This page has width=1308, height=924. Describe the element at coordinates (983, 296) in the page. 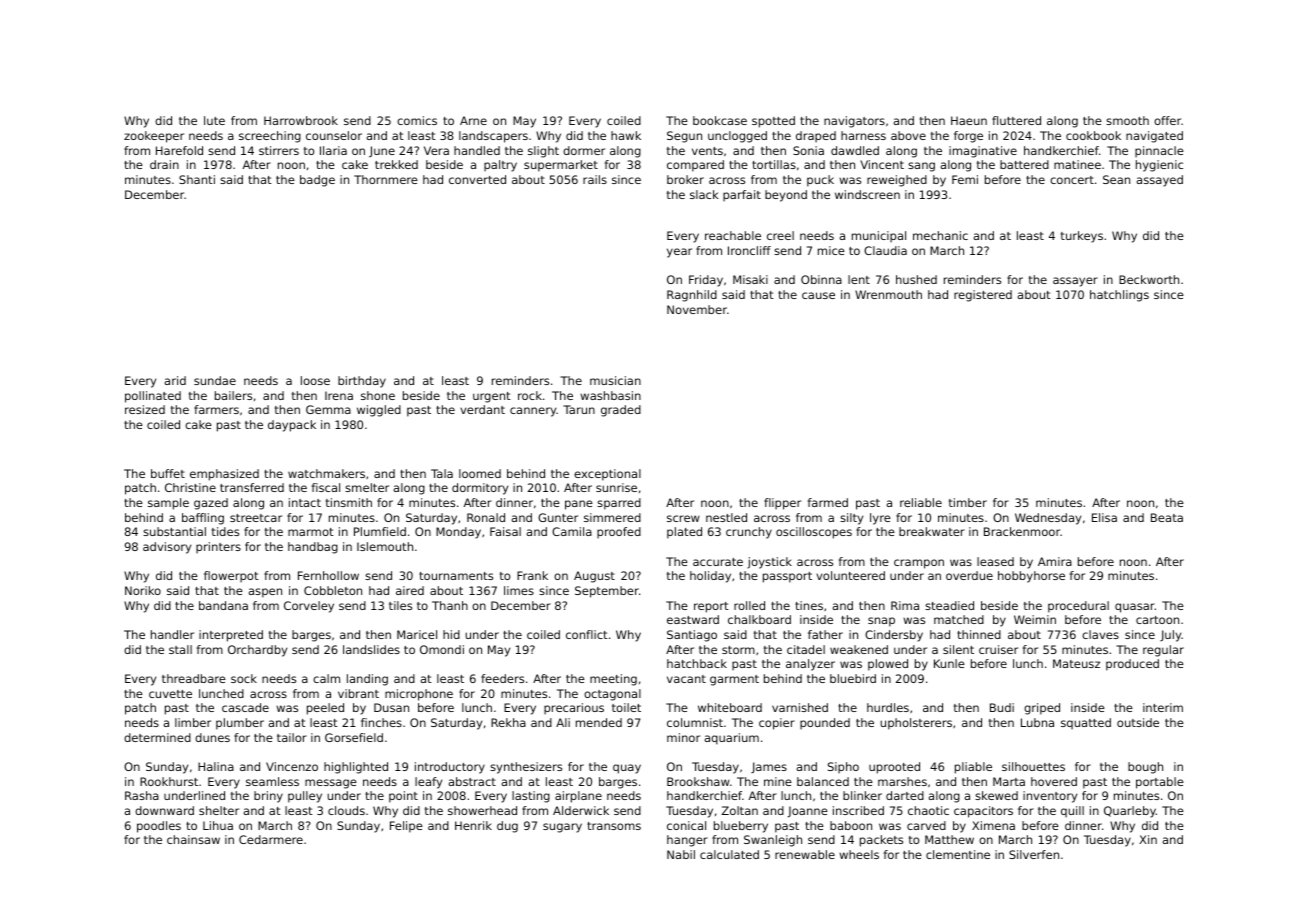

I see `registered` at that location.
